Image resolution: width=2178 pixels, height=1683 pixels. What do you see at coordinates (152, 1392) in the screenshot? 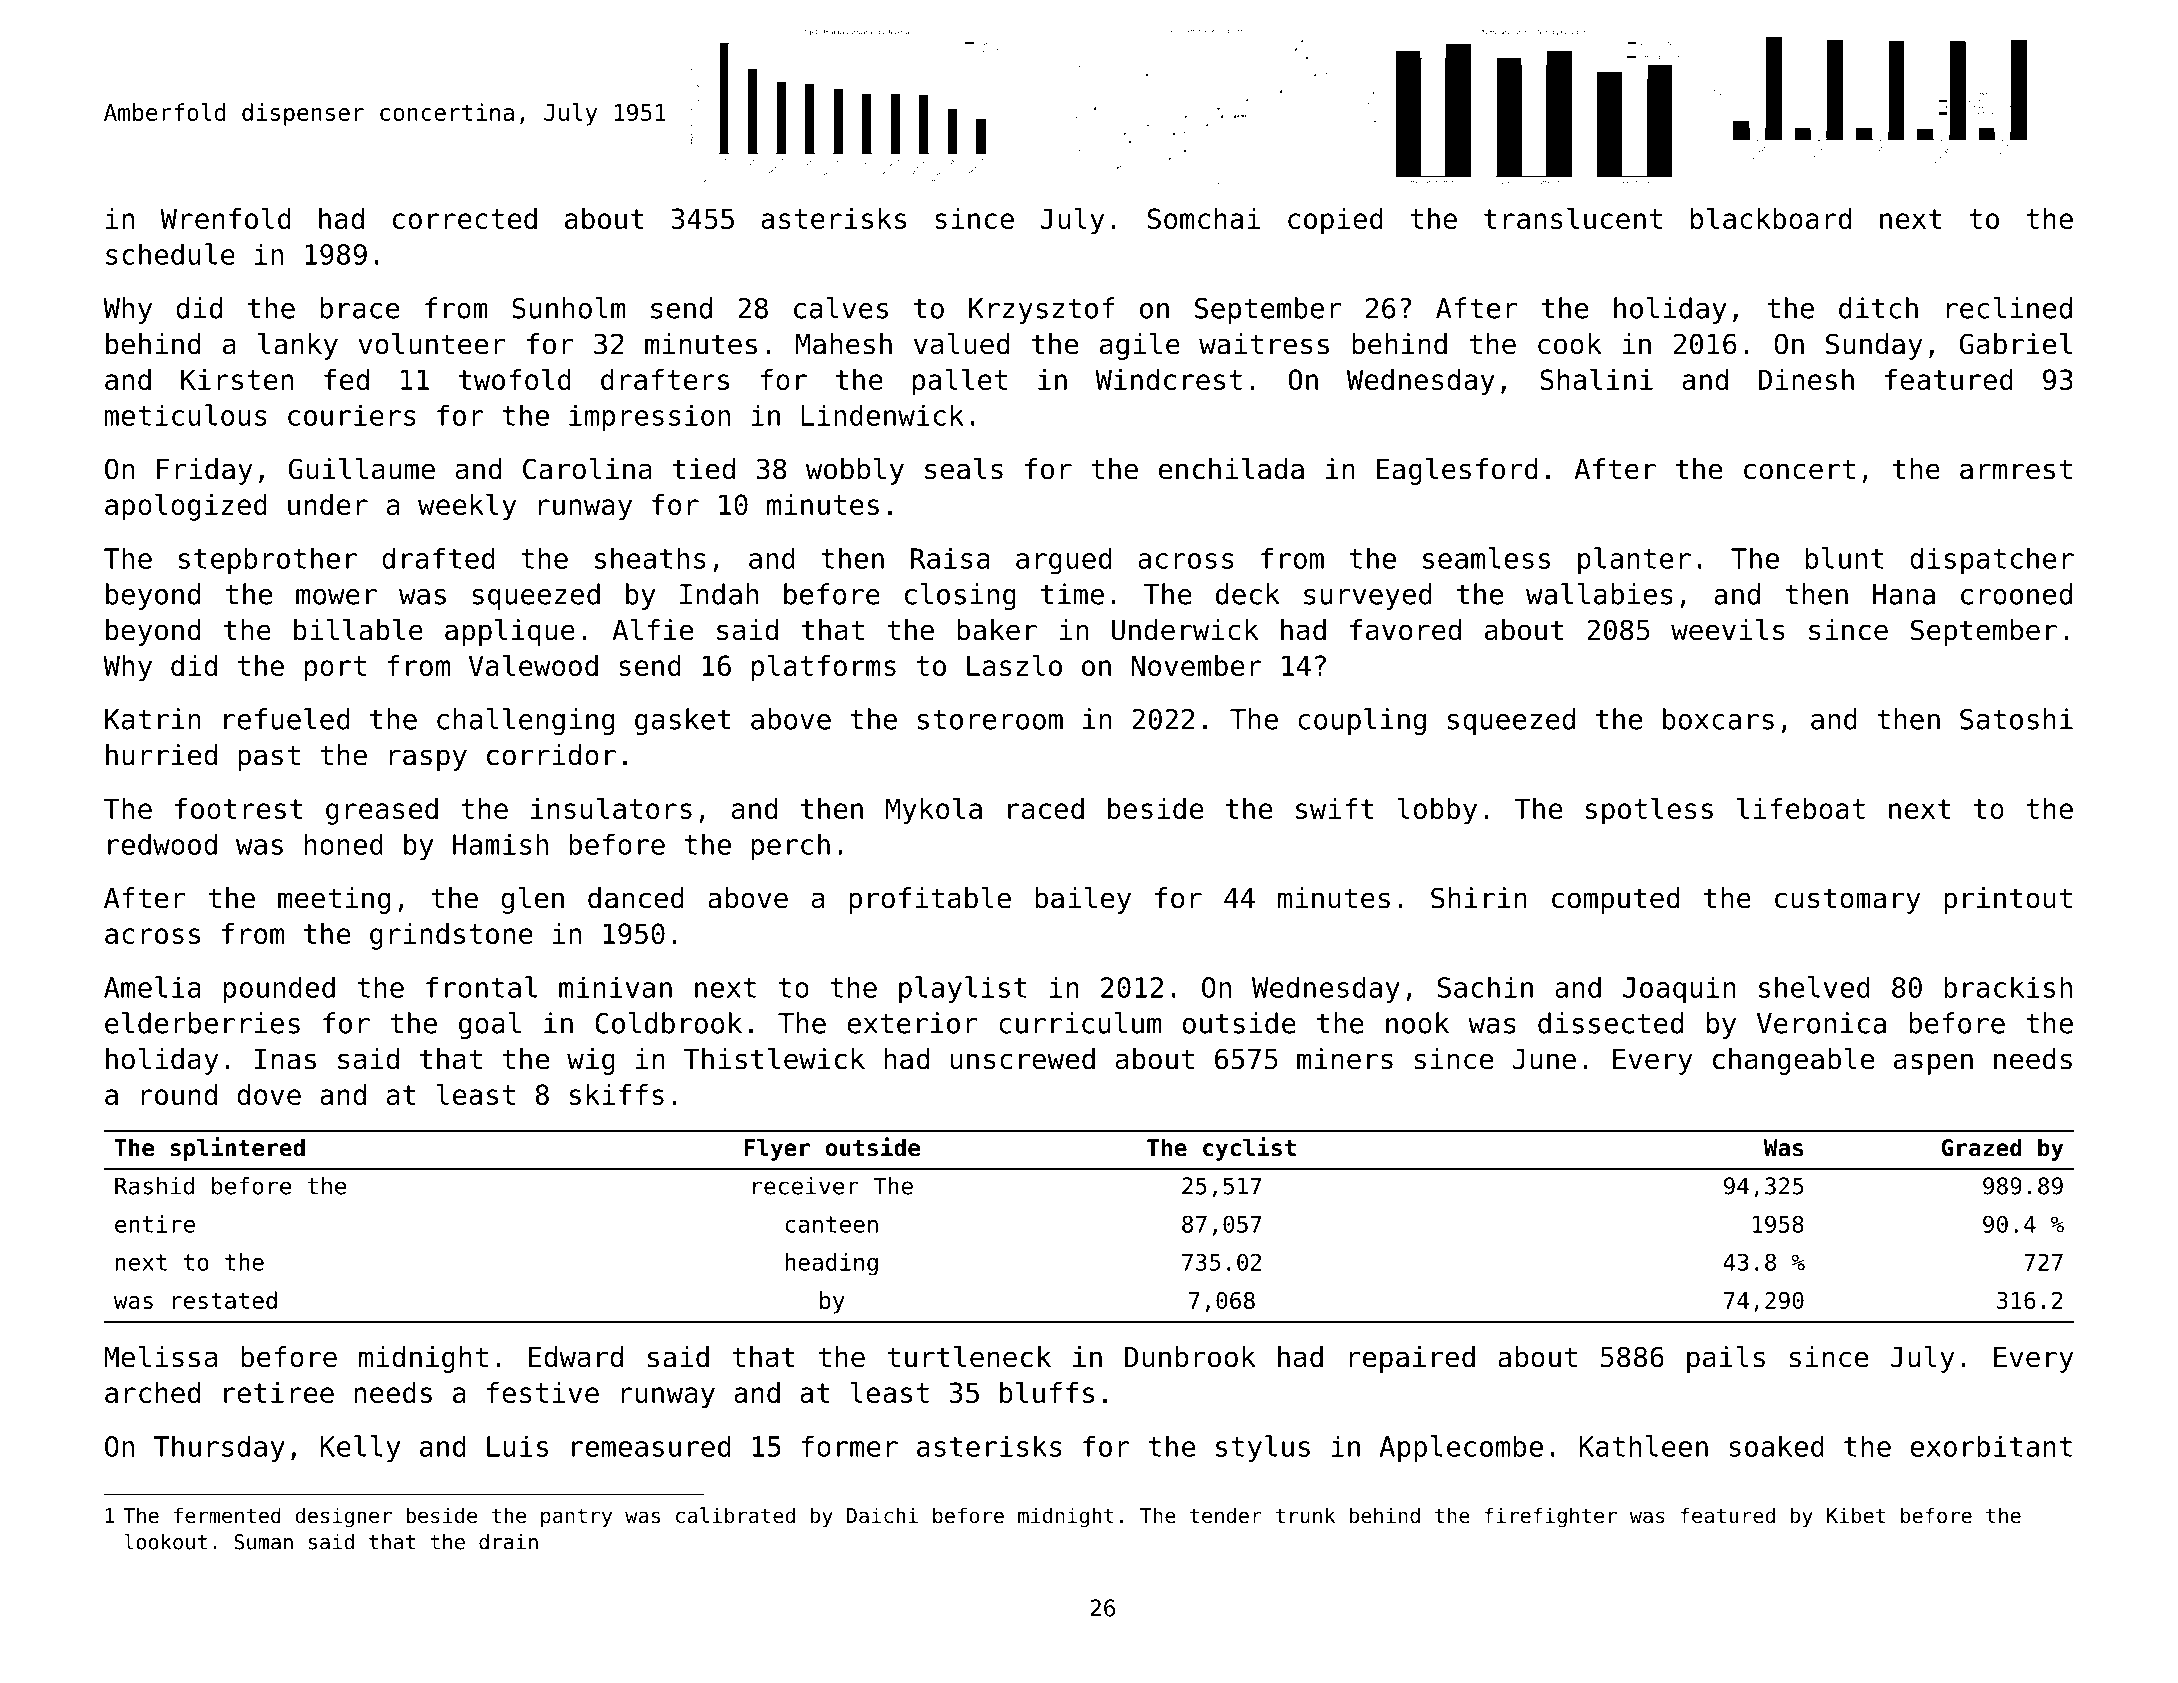
I see `arched` at bounding box center [152, 1392].
